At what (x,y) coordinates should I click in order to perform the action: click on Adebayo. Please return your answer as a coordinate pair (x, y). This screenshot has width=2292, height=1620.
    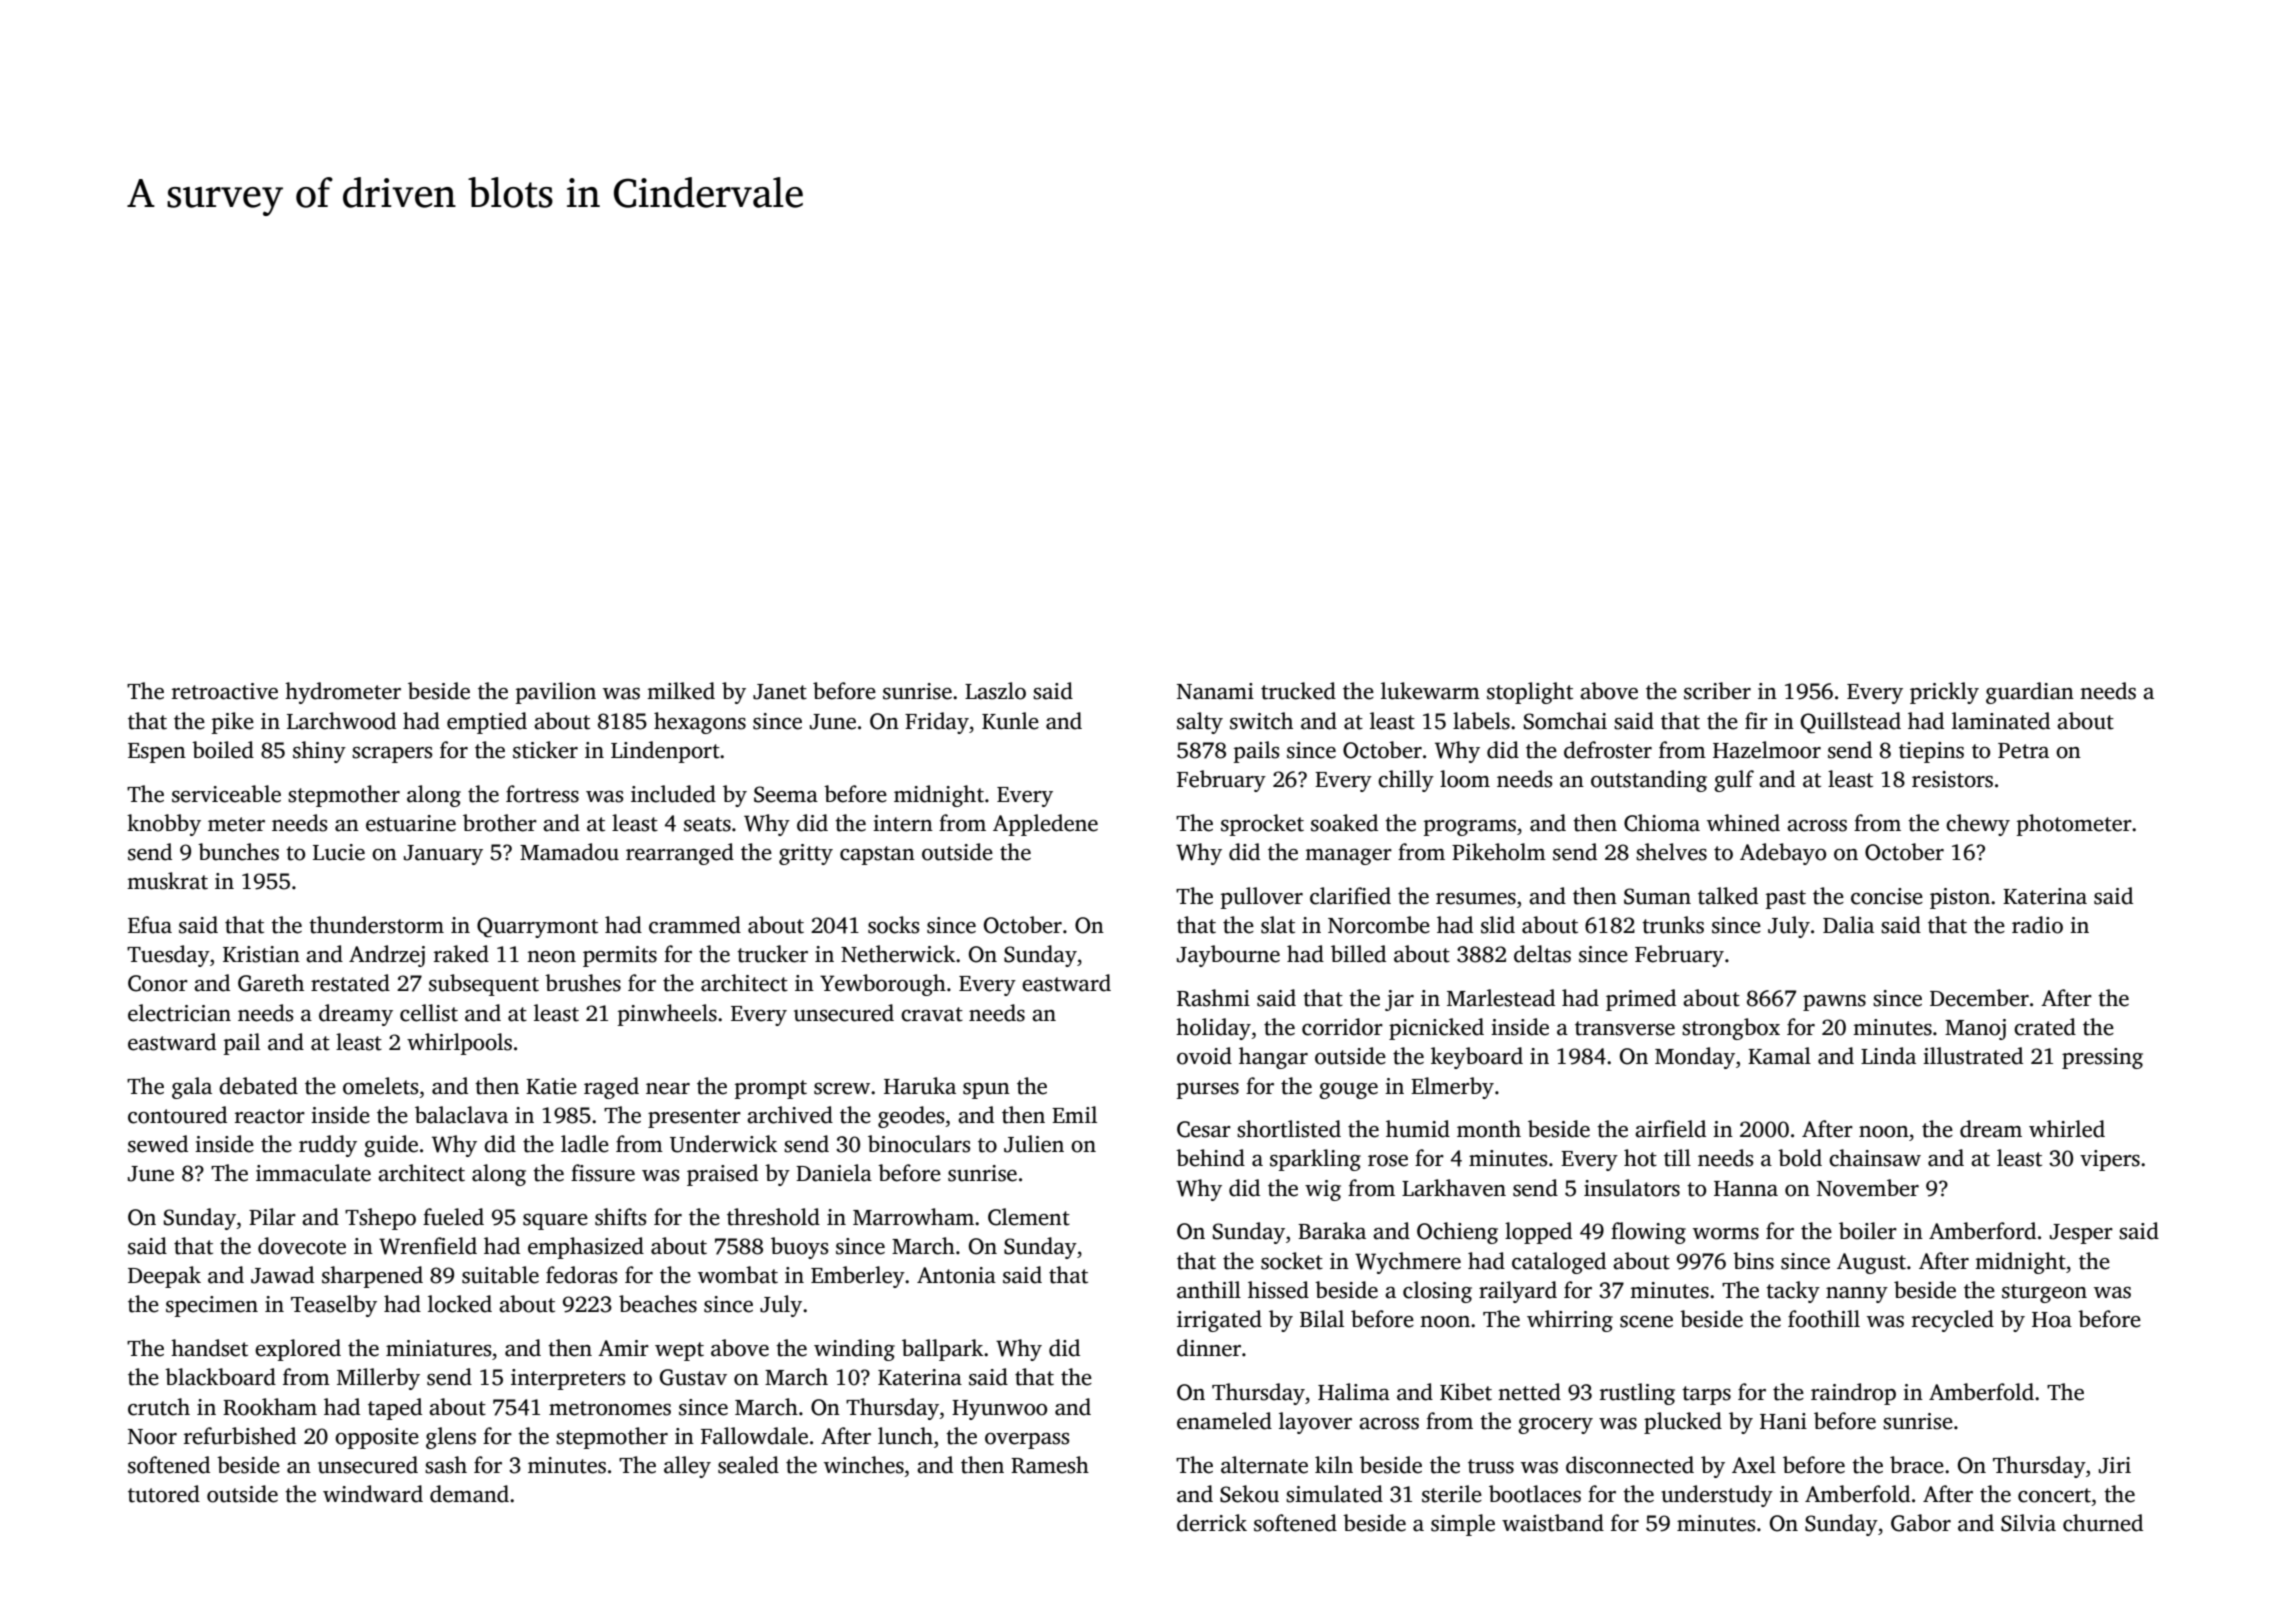
    Looking at the image, I should click on (1783, 854).
